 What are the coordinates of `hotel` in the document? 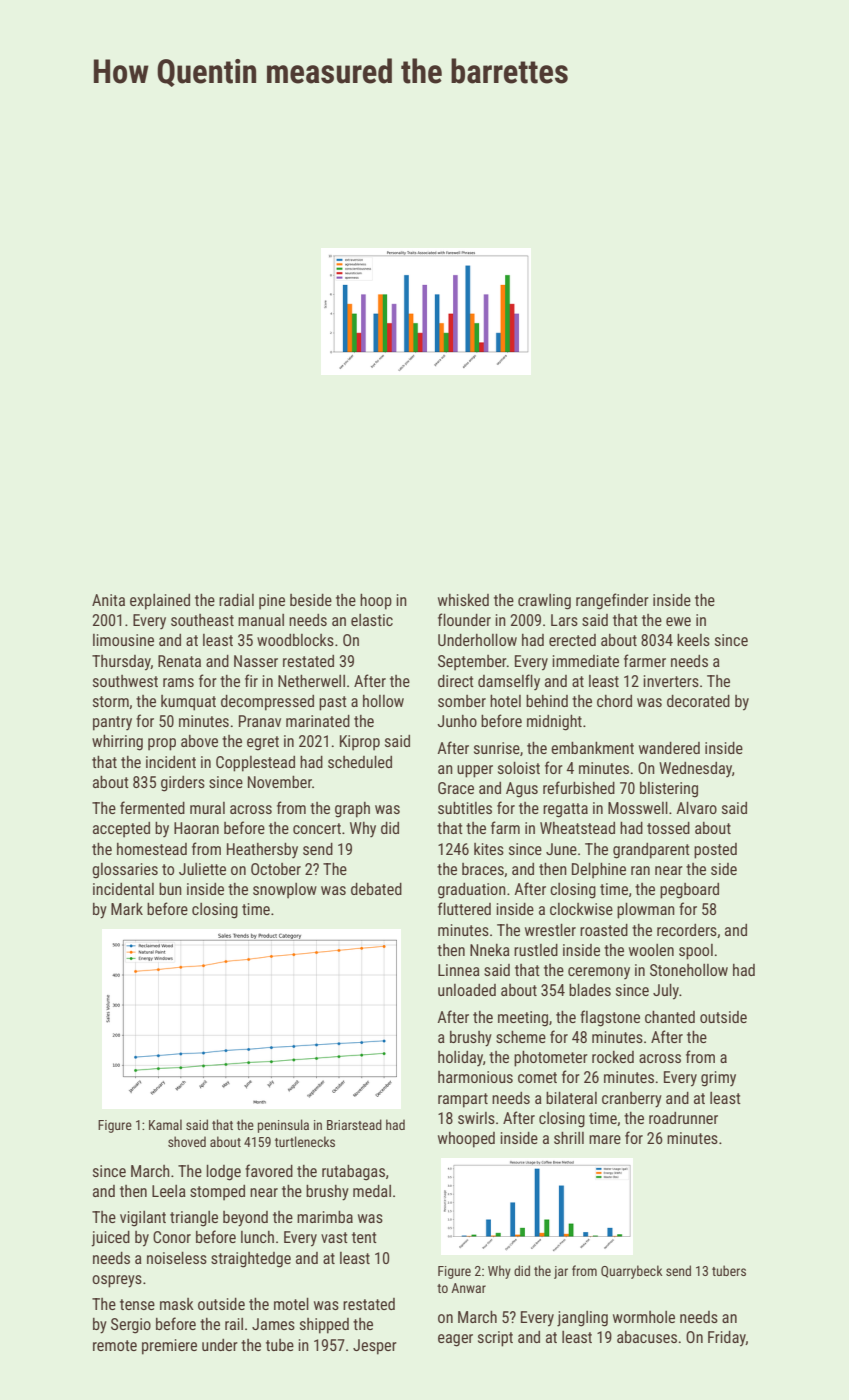 It's located at (505, 701).
